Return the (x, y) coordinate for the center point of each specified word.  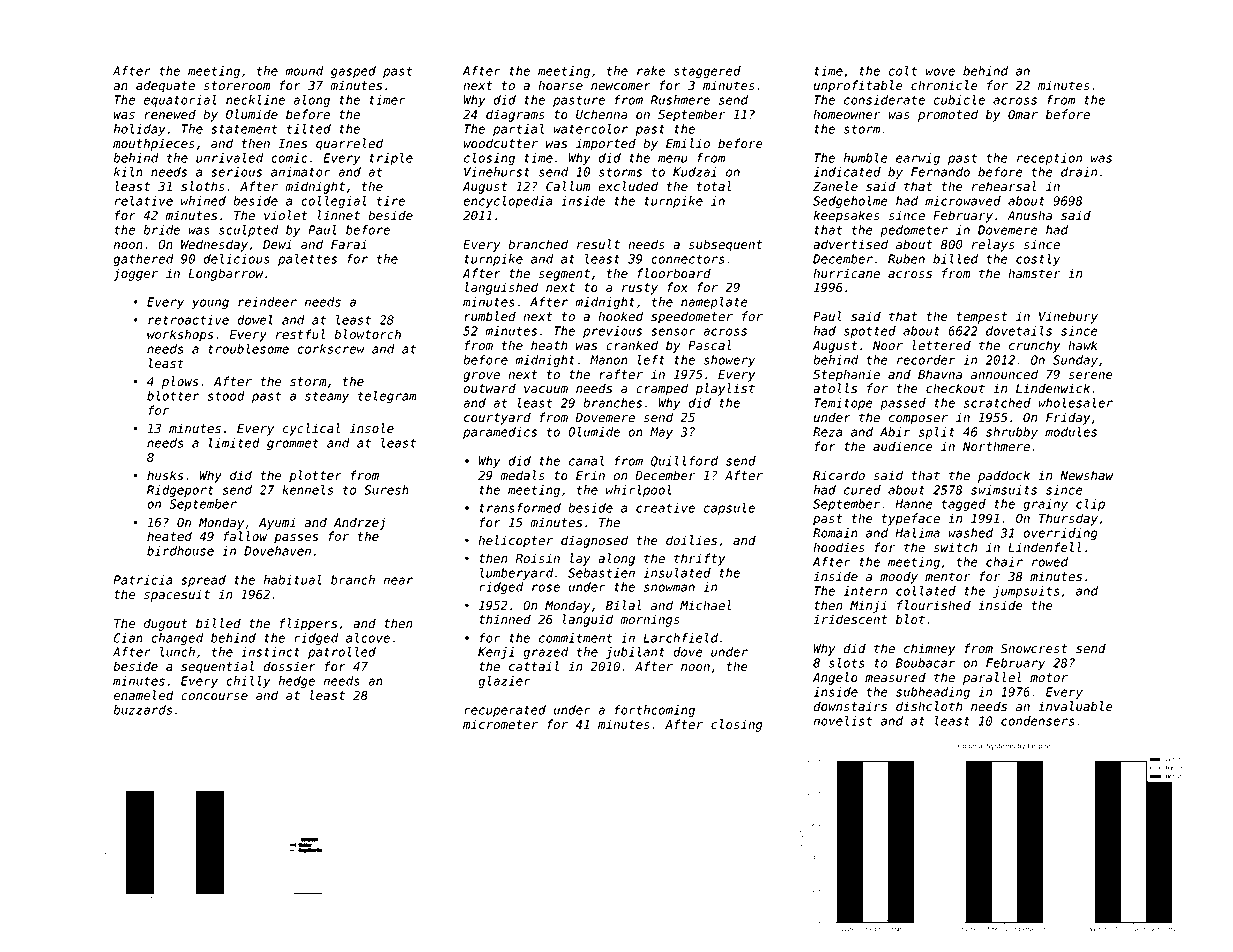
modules (1071, 432)
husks (165, 475)
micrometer (500, 724)
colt (903, 71)
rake (651, 71)
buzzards (142, 710)
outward (490, 388)
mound (304, 71)
